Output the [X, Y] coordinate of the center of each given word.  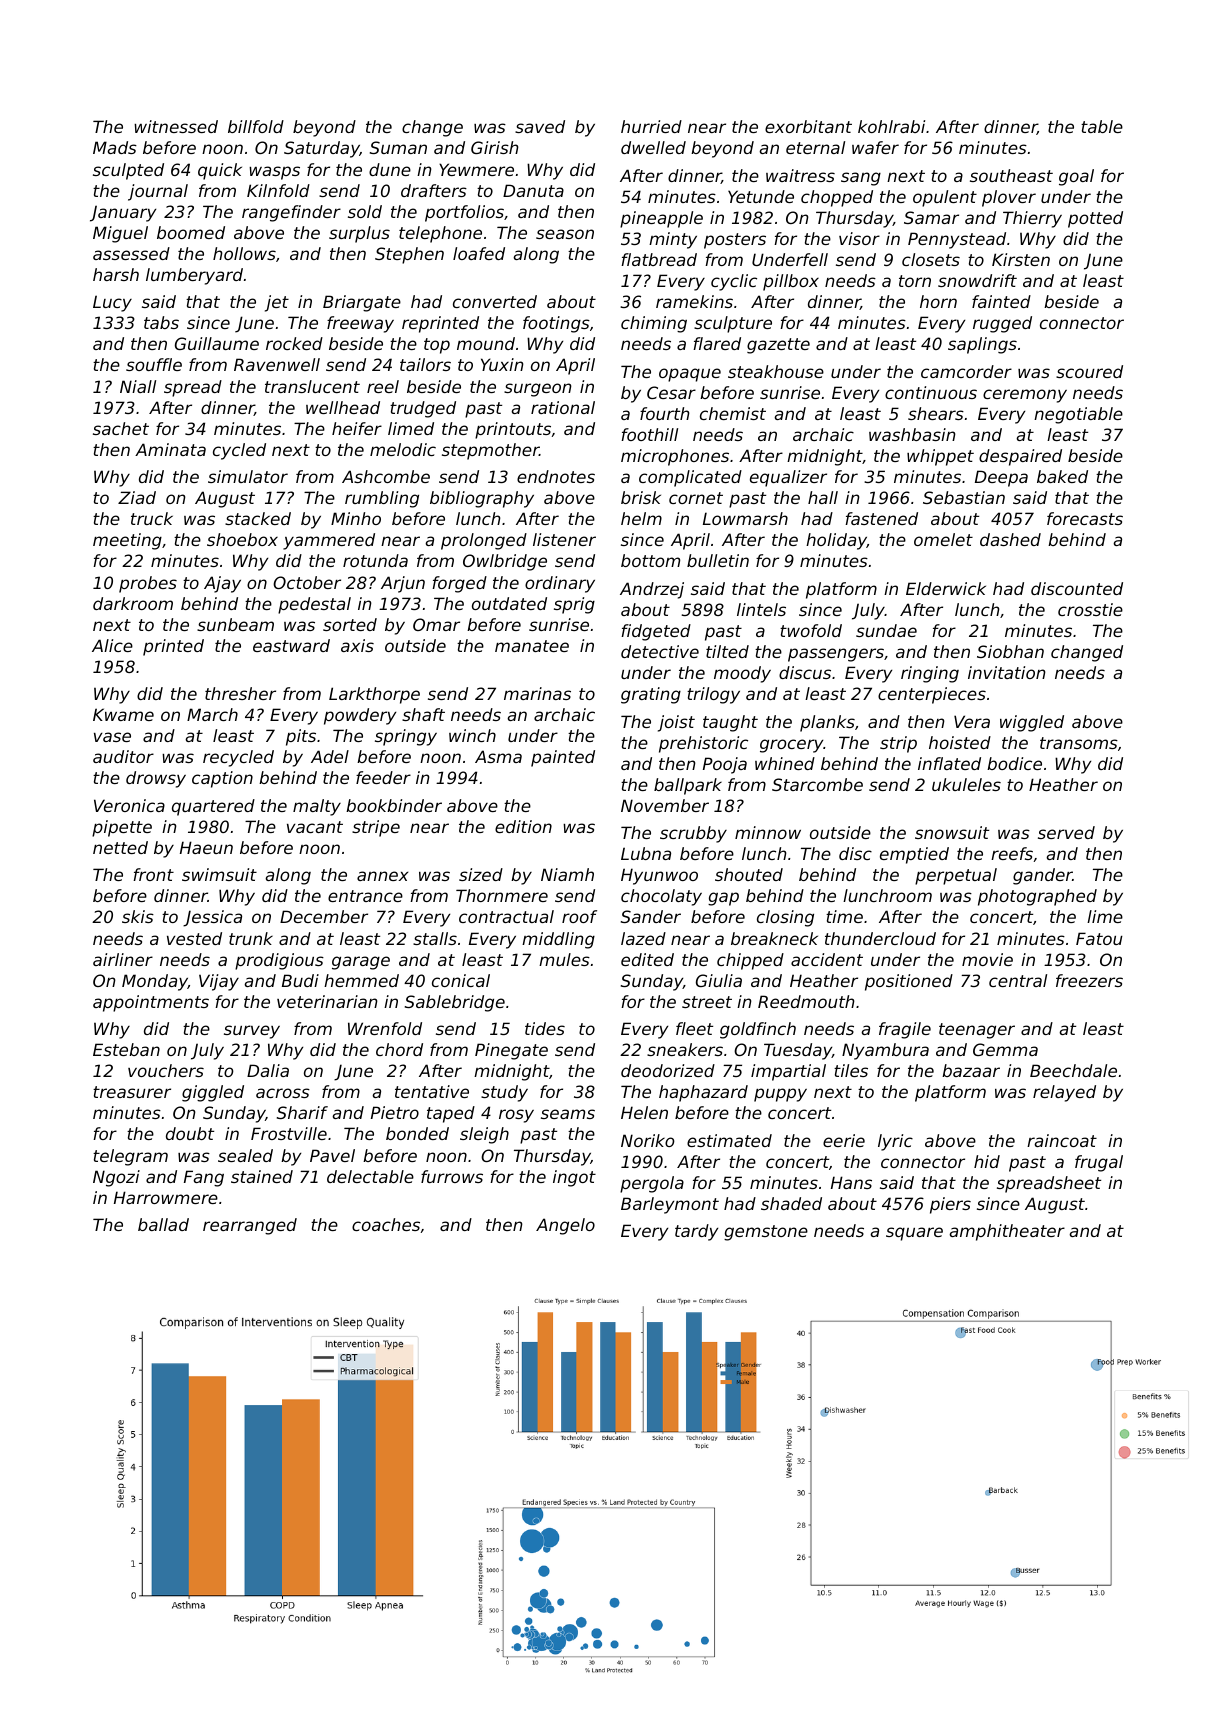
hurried [651, 126]
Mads [115, 147]
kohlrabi [891, 126]
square [914, 1234]
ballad [163, 1224]
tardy [696, 1232]
